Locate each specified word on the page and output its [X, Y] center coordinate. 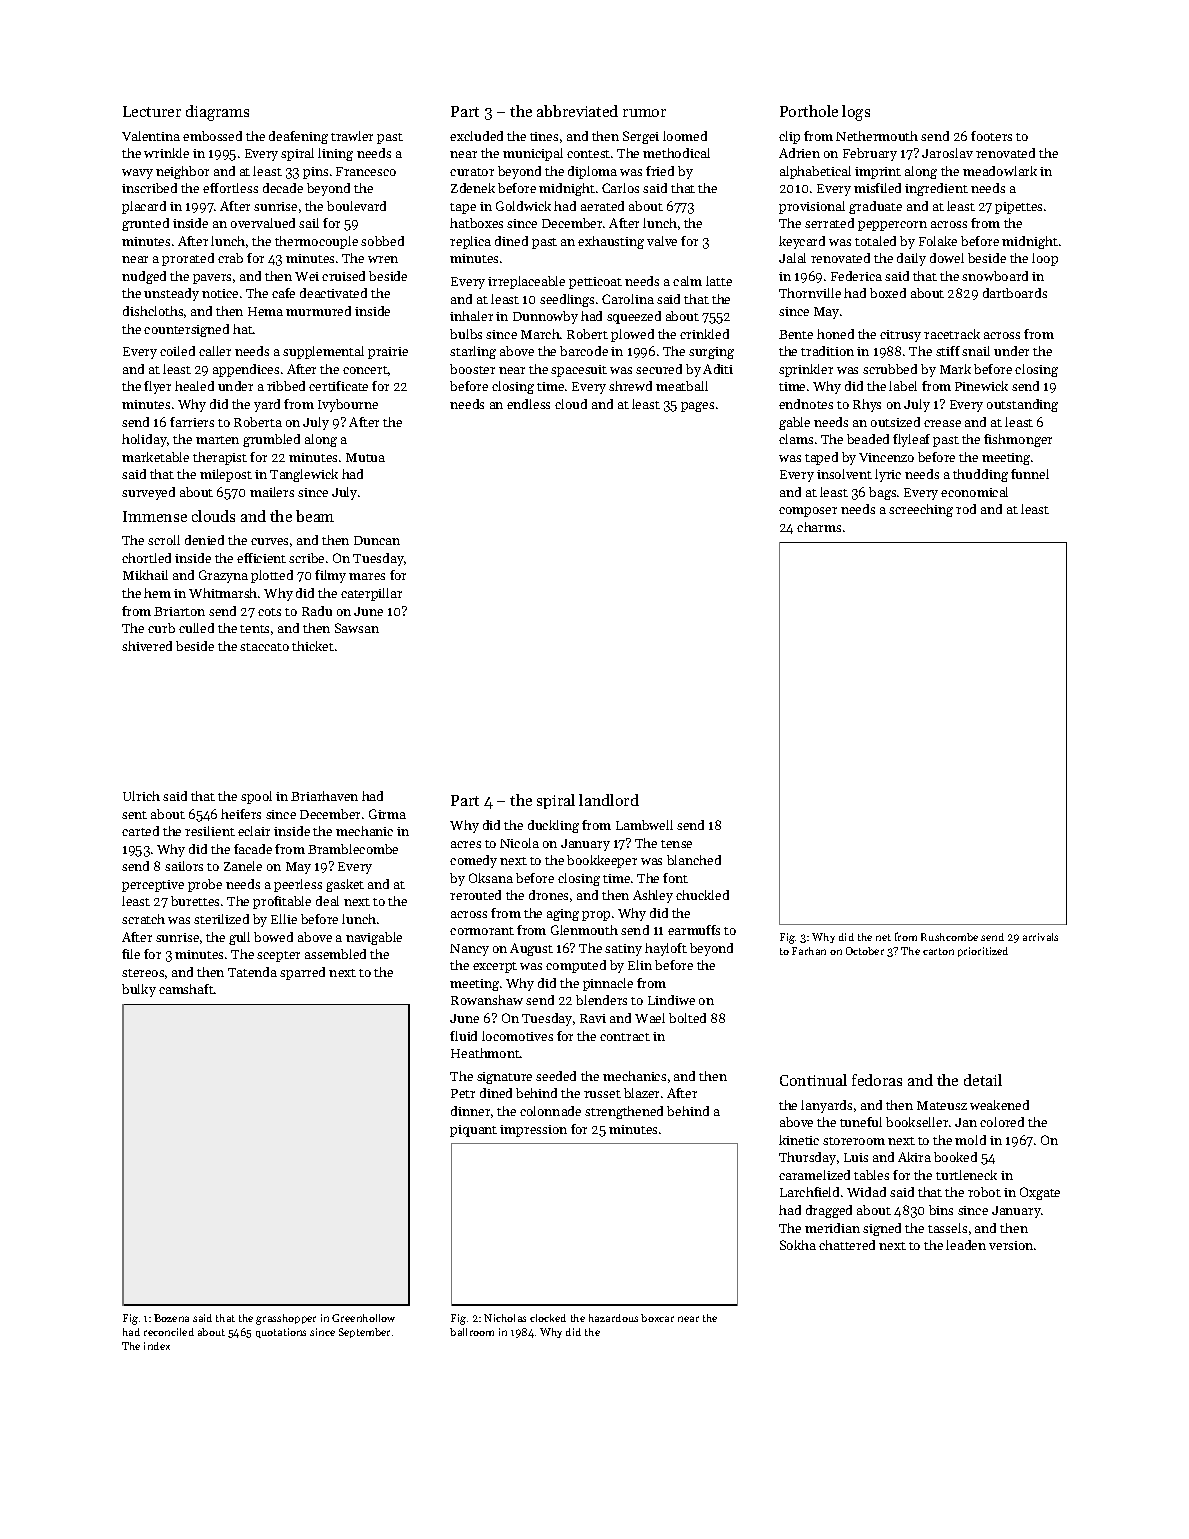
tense [676, 844]
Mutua [365, 457]
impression [533, 1131]
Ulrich [141, 796]
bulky [139, 990]
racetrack [952, 334]
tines [544, 136]
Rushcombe [949, 937]
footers [991, 136]
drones [548, 895]
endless [528, 404]
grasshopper [286, 1319]
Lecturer [152, 111]
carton [938, 951]
